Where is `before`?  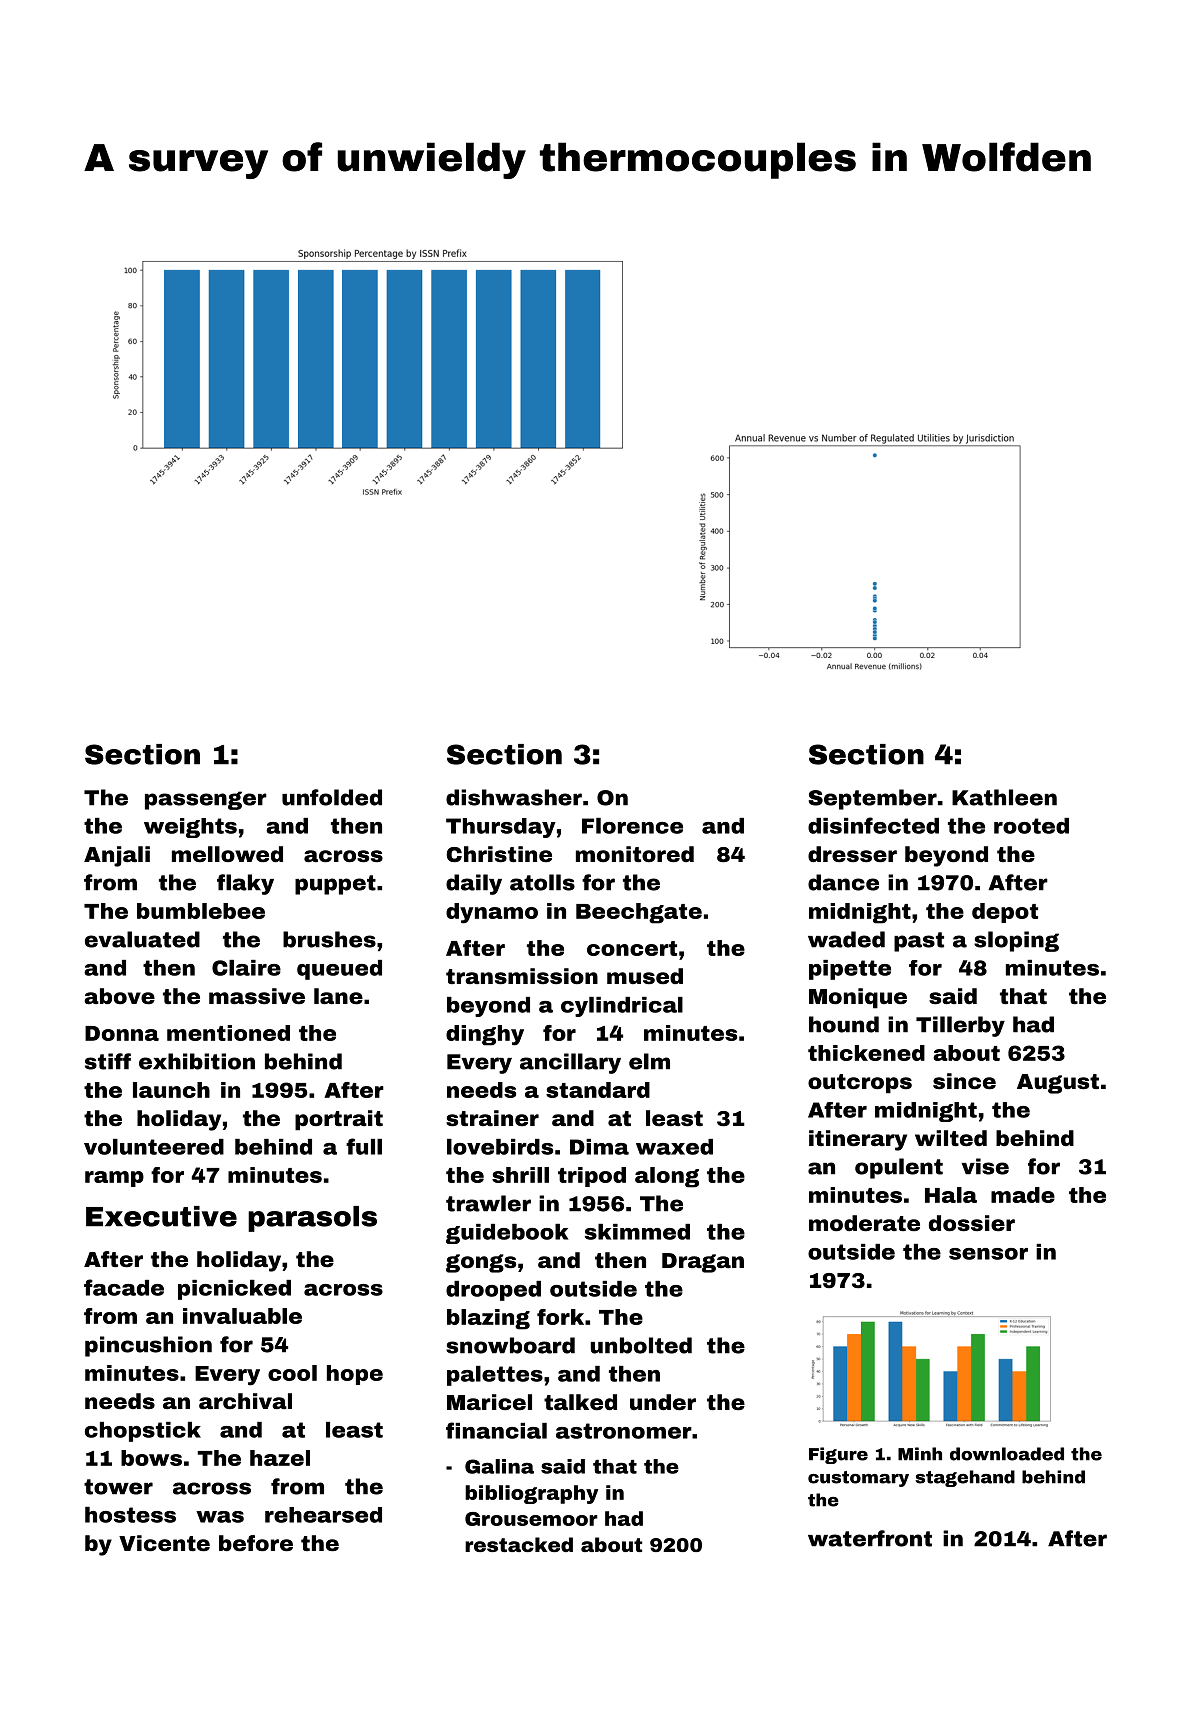
before is located at coordinates (256, 1543).
